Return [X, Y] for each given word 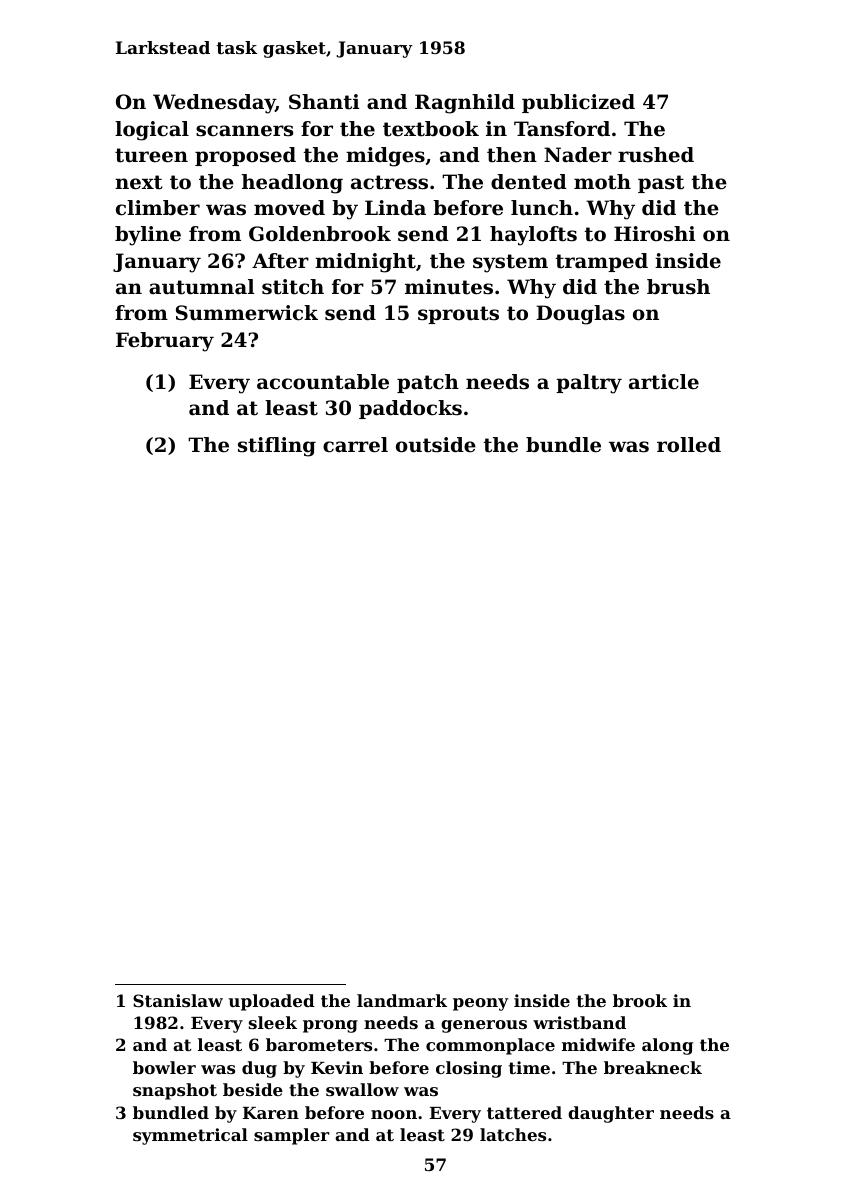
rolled [689, 445]
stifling [277, 447]
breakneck [653, 1067]
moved [289, 208]
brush [678, 287]
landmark [402, 1000]
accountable [323, 382]
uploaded [272, 1002]
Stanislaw [178, 1000]
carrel [355, 445]
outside [436, 445]
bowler [164, 1067]
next [139, 182]
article [664, 382]
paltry [589, 384]
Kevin [337, 1067]
